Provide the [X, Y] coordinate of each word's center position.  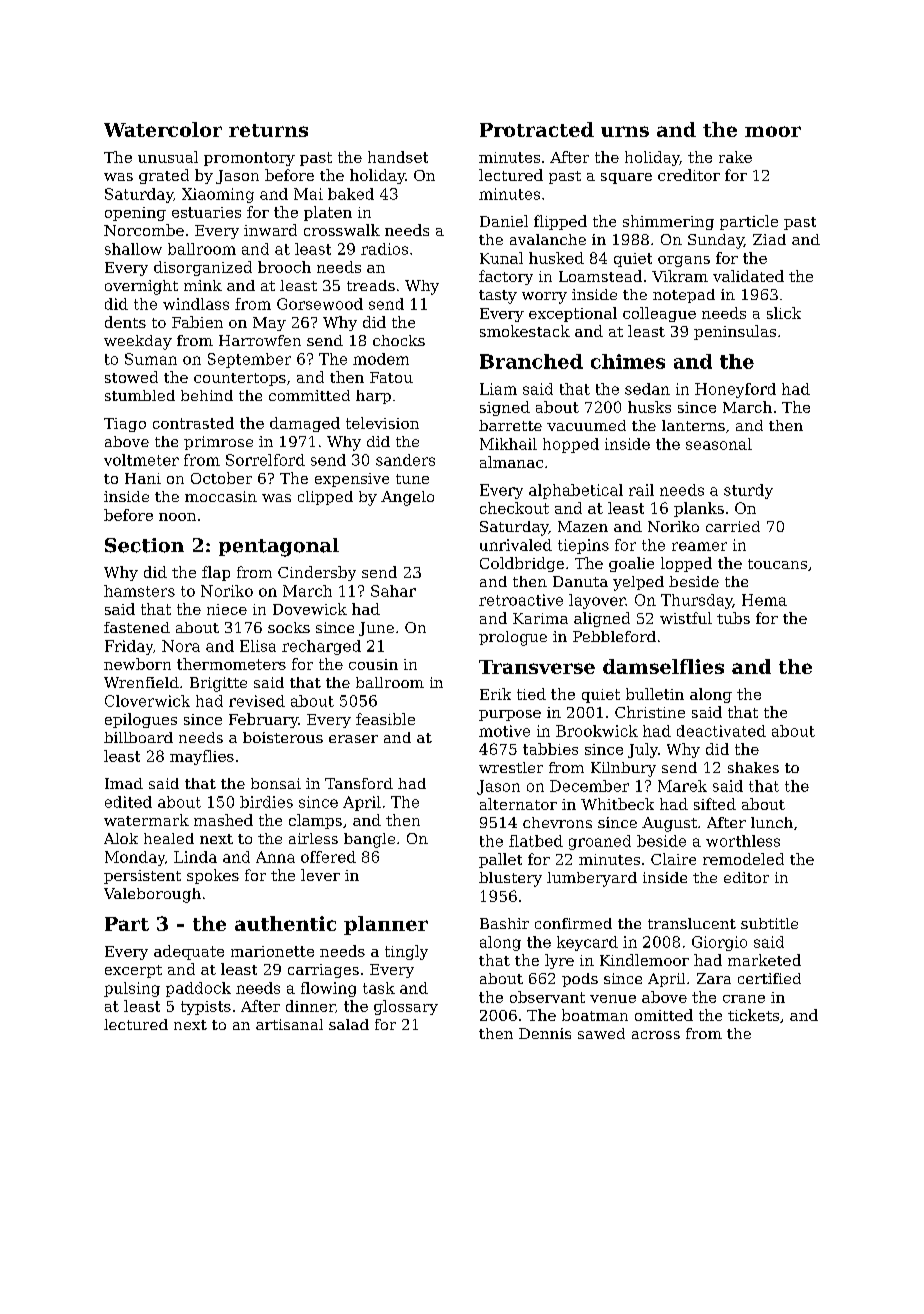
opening [135, 214]
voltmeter [141, 460]
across [656, 1035]
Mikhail [508, 444]
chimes [628, 361]
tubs [733, 618]
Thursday [697, 601]
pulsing [132, 989]
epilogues [141, 720]
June [376, 629]
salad [349, 1024]
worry [544, 298]
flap [216, 573]
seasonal [719, 444]
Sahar [393, 591]
